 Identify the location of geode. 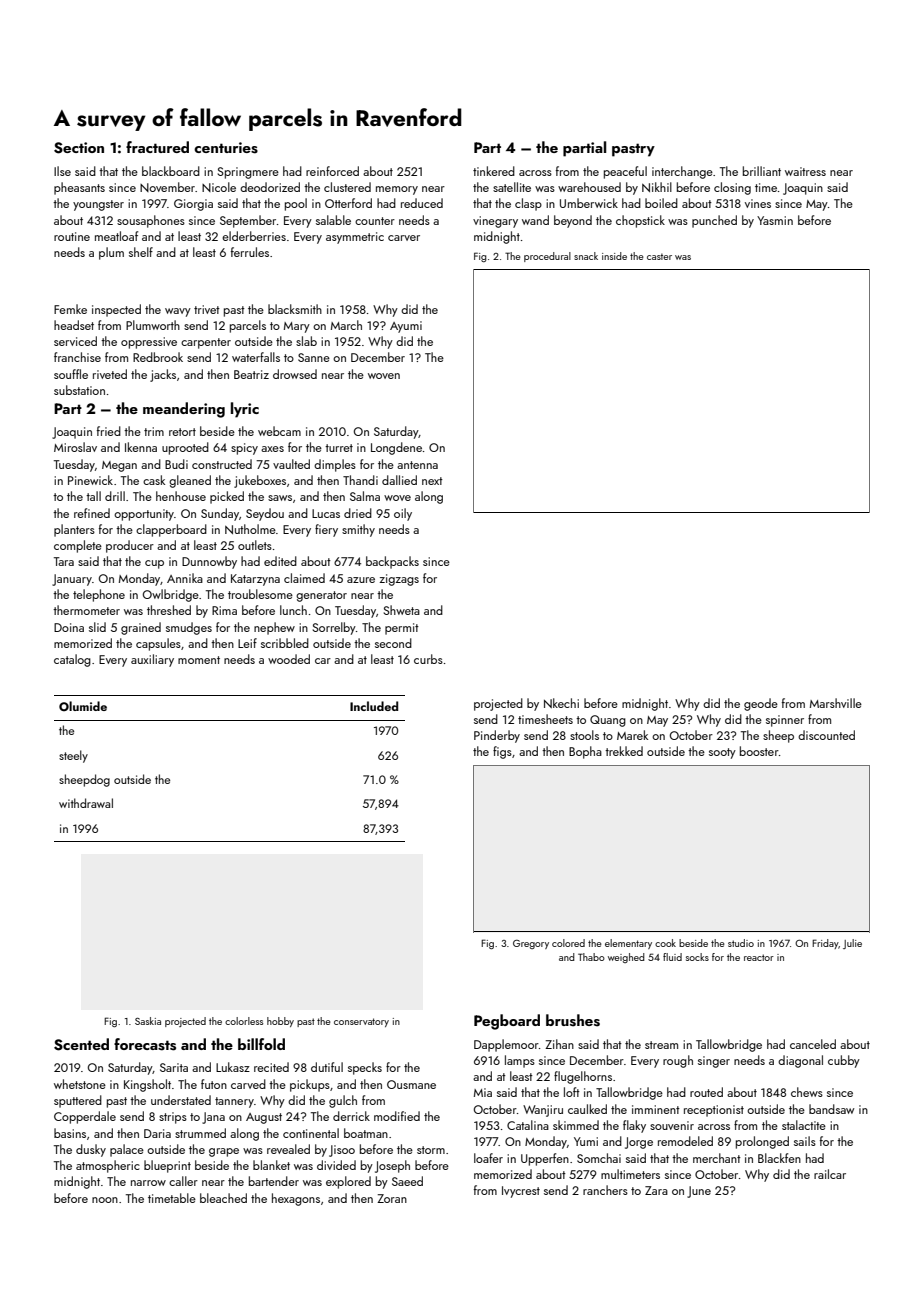
(761, 704).
